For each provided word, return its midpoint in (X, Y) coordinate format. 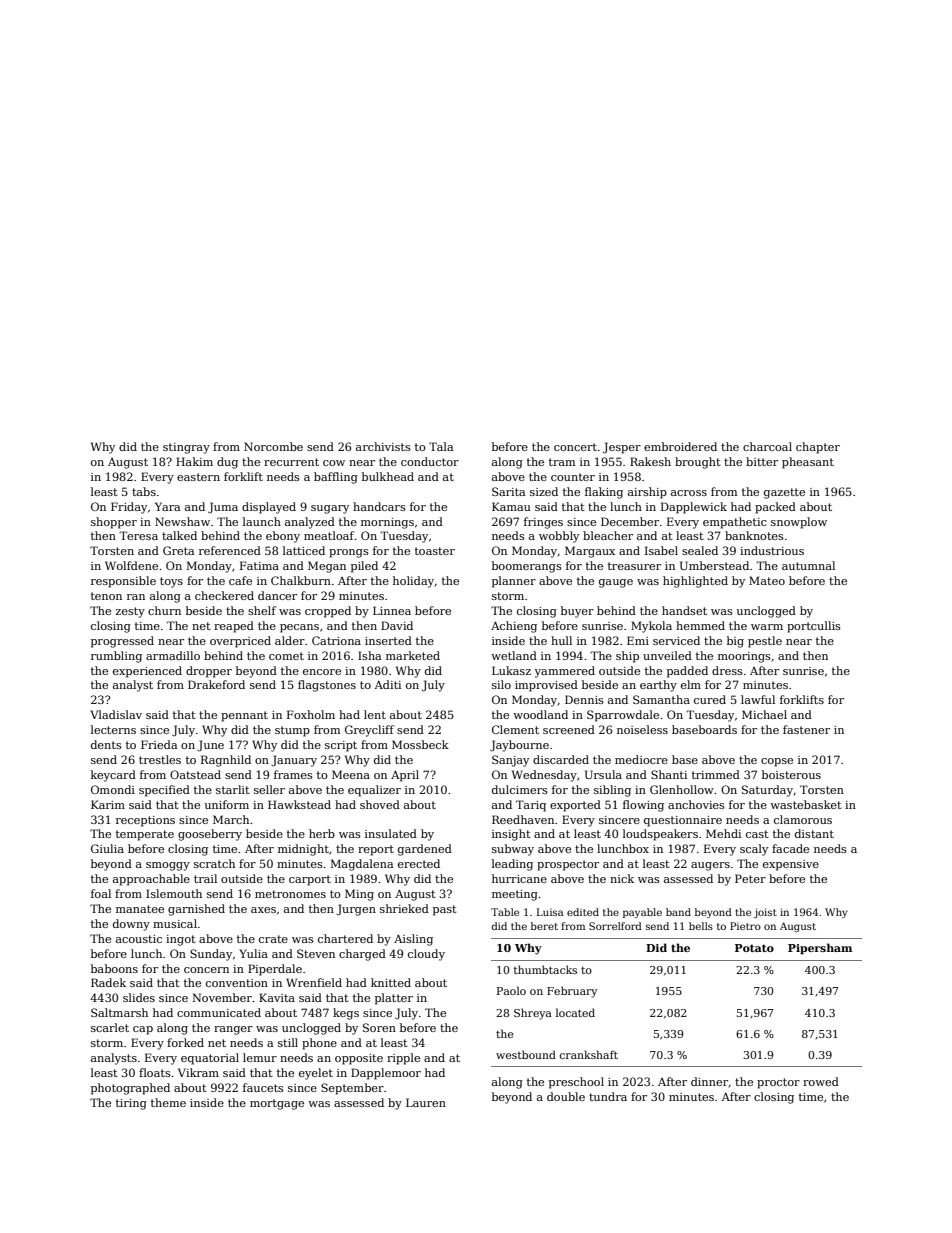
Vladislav (116, 714)
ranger (233, 1030)
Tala (441, 446)
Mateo (767, 580)
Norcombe (273, 446)
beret (544, 926)
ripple (403, 1059)
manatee (140, 909)
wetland (514, 655)
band (678, 912)
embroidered (680, 446)
